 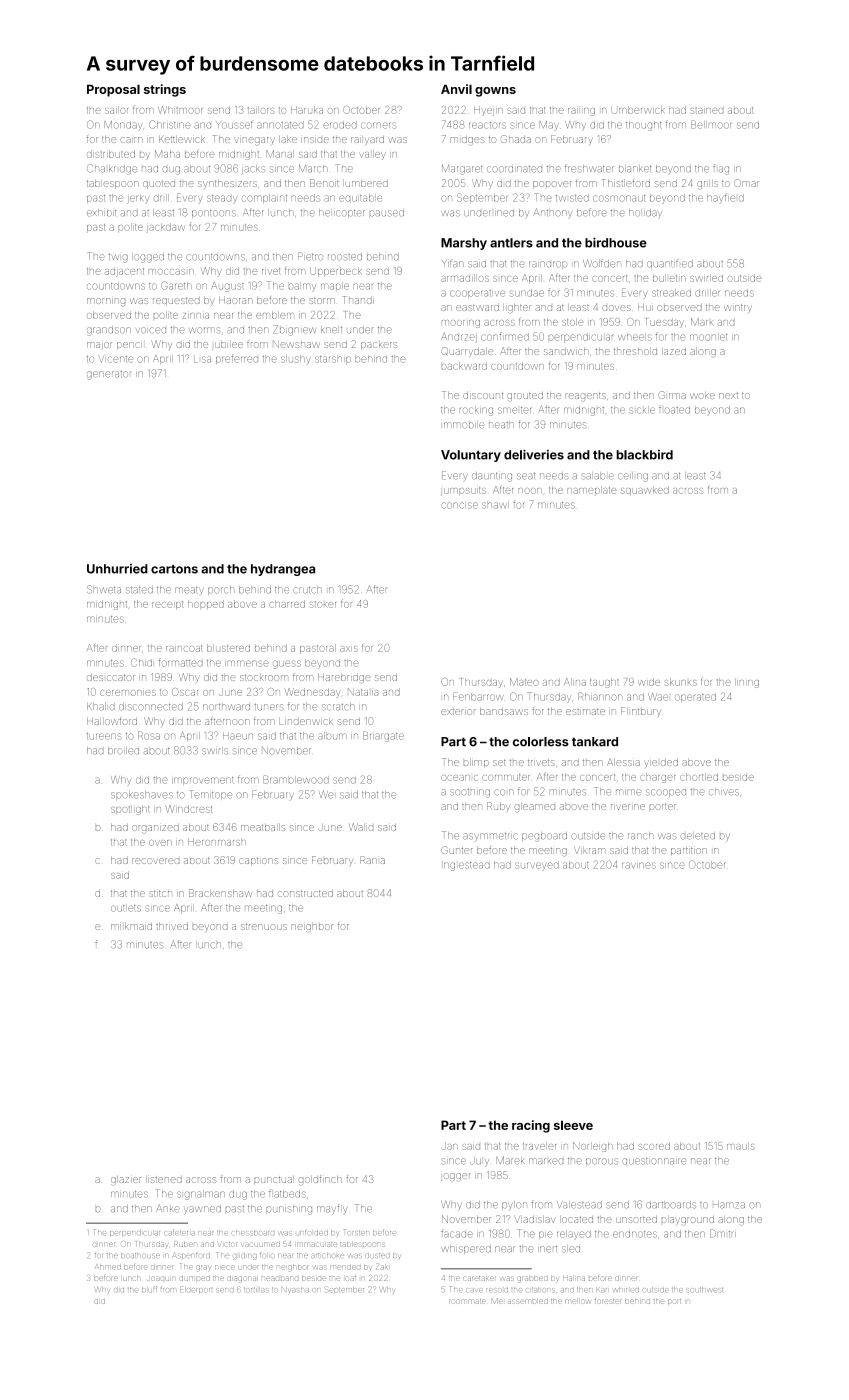 What do you see at coordinates (165, 1179) in the screenshot?
I see `listened` at bounding box center [165, 1179].
